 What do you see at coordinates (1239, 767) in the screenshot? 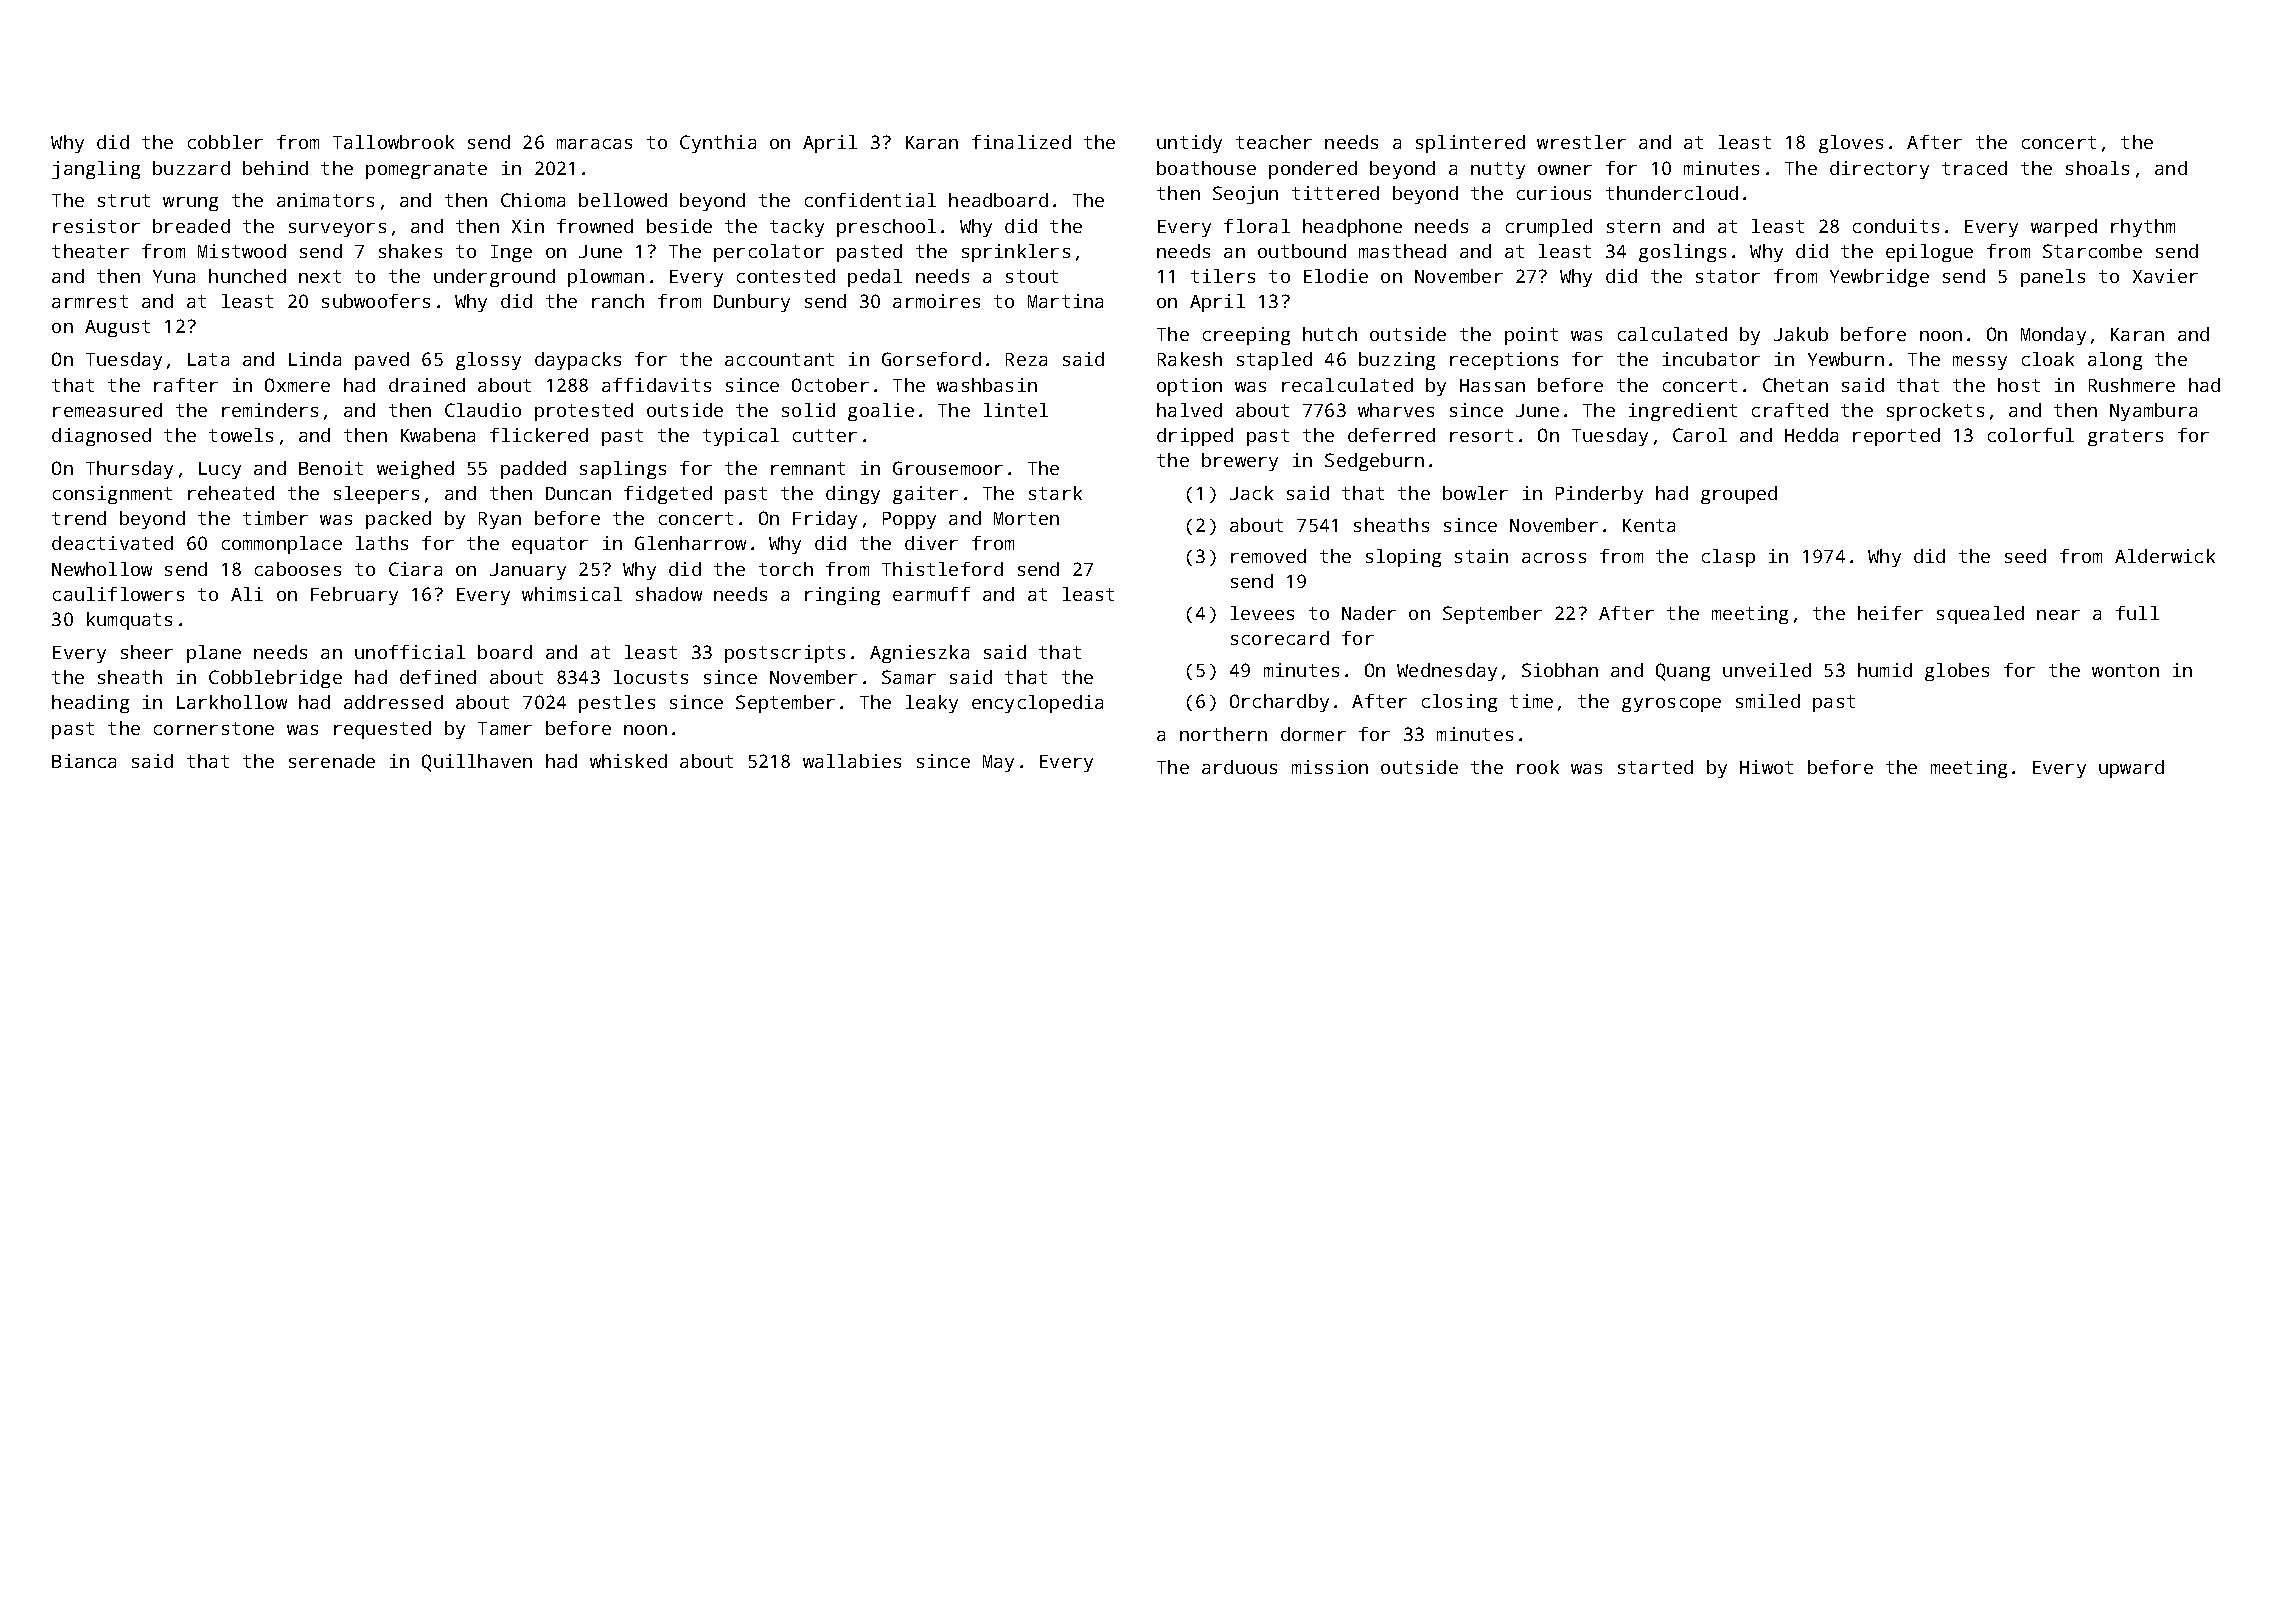
I see `arduous` at bounding box center [1239, 767].
